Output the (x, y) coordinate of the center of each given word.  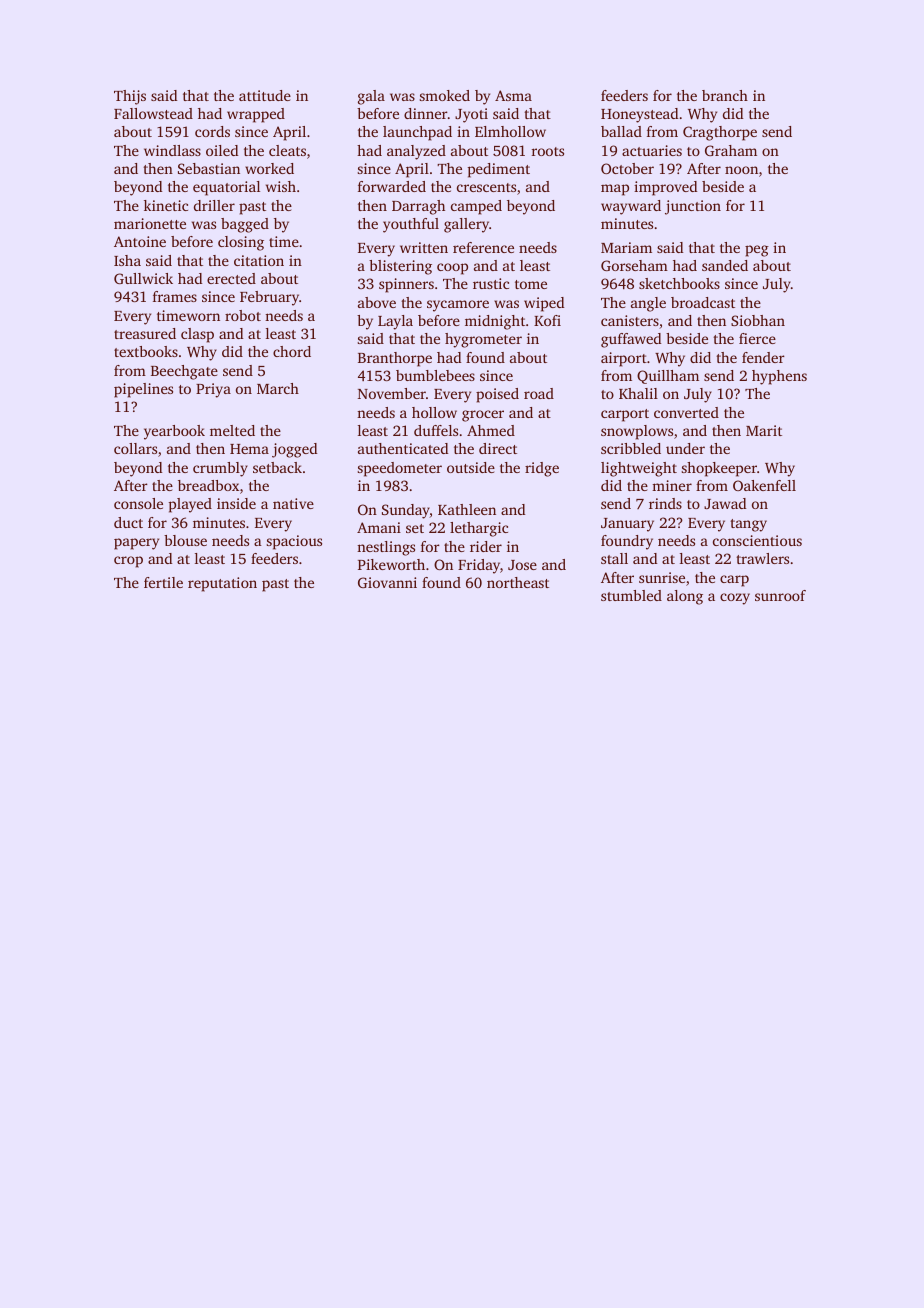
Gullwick (143, 278)
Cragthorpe (720, 133)
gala (371, 97)
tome (531, 284)
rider (486, 546)
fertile (163, 582)
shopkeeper (719, 469)
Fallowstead (153, 113)
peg (757, 251)
